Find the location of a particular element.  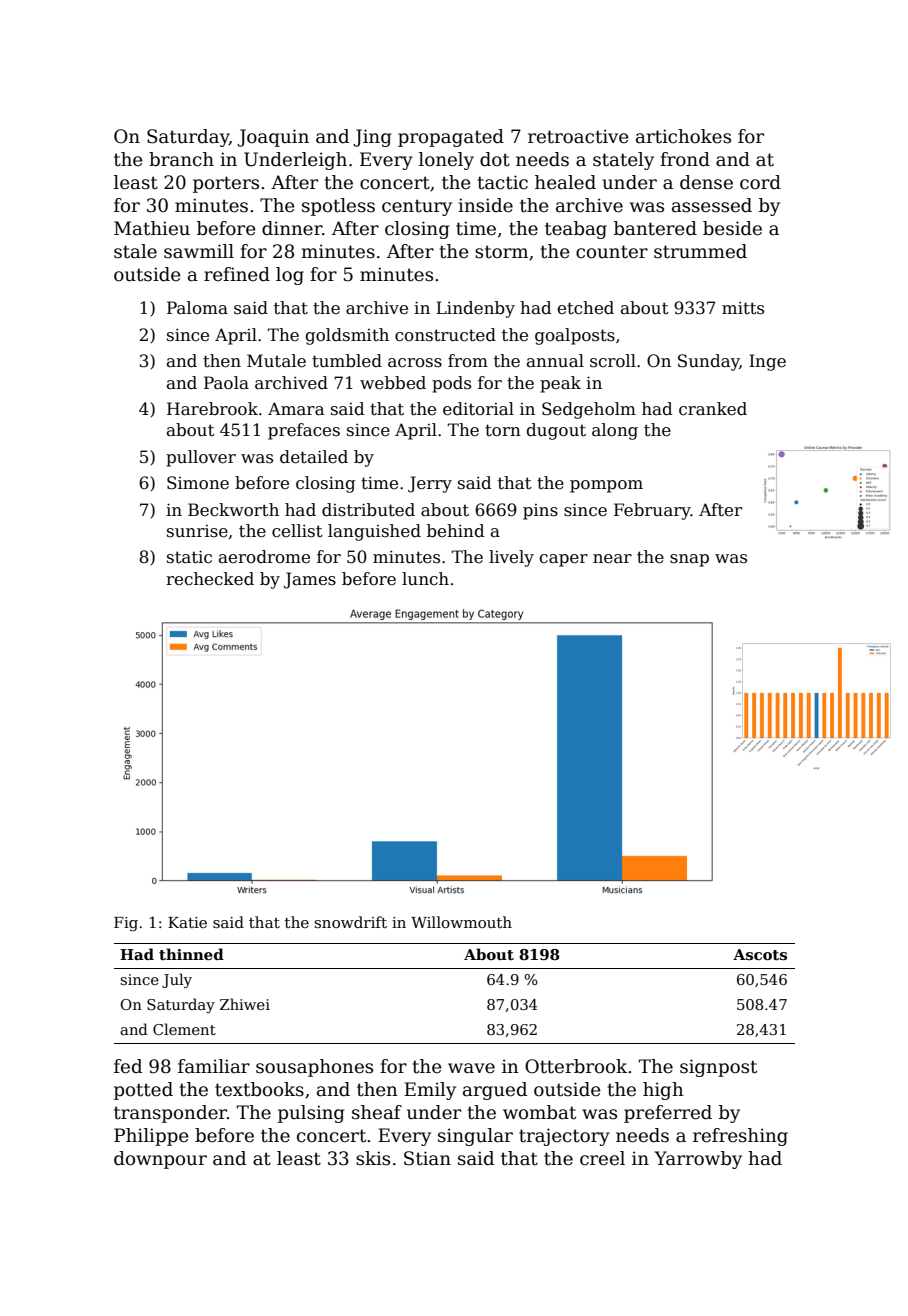

storm is located at coordinates (501, 252).
